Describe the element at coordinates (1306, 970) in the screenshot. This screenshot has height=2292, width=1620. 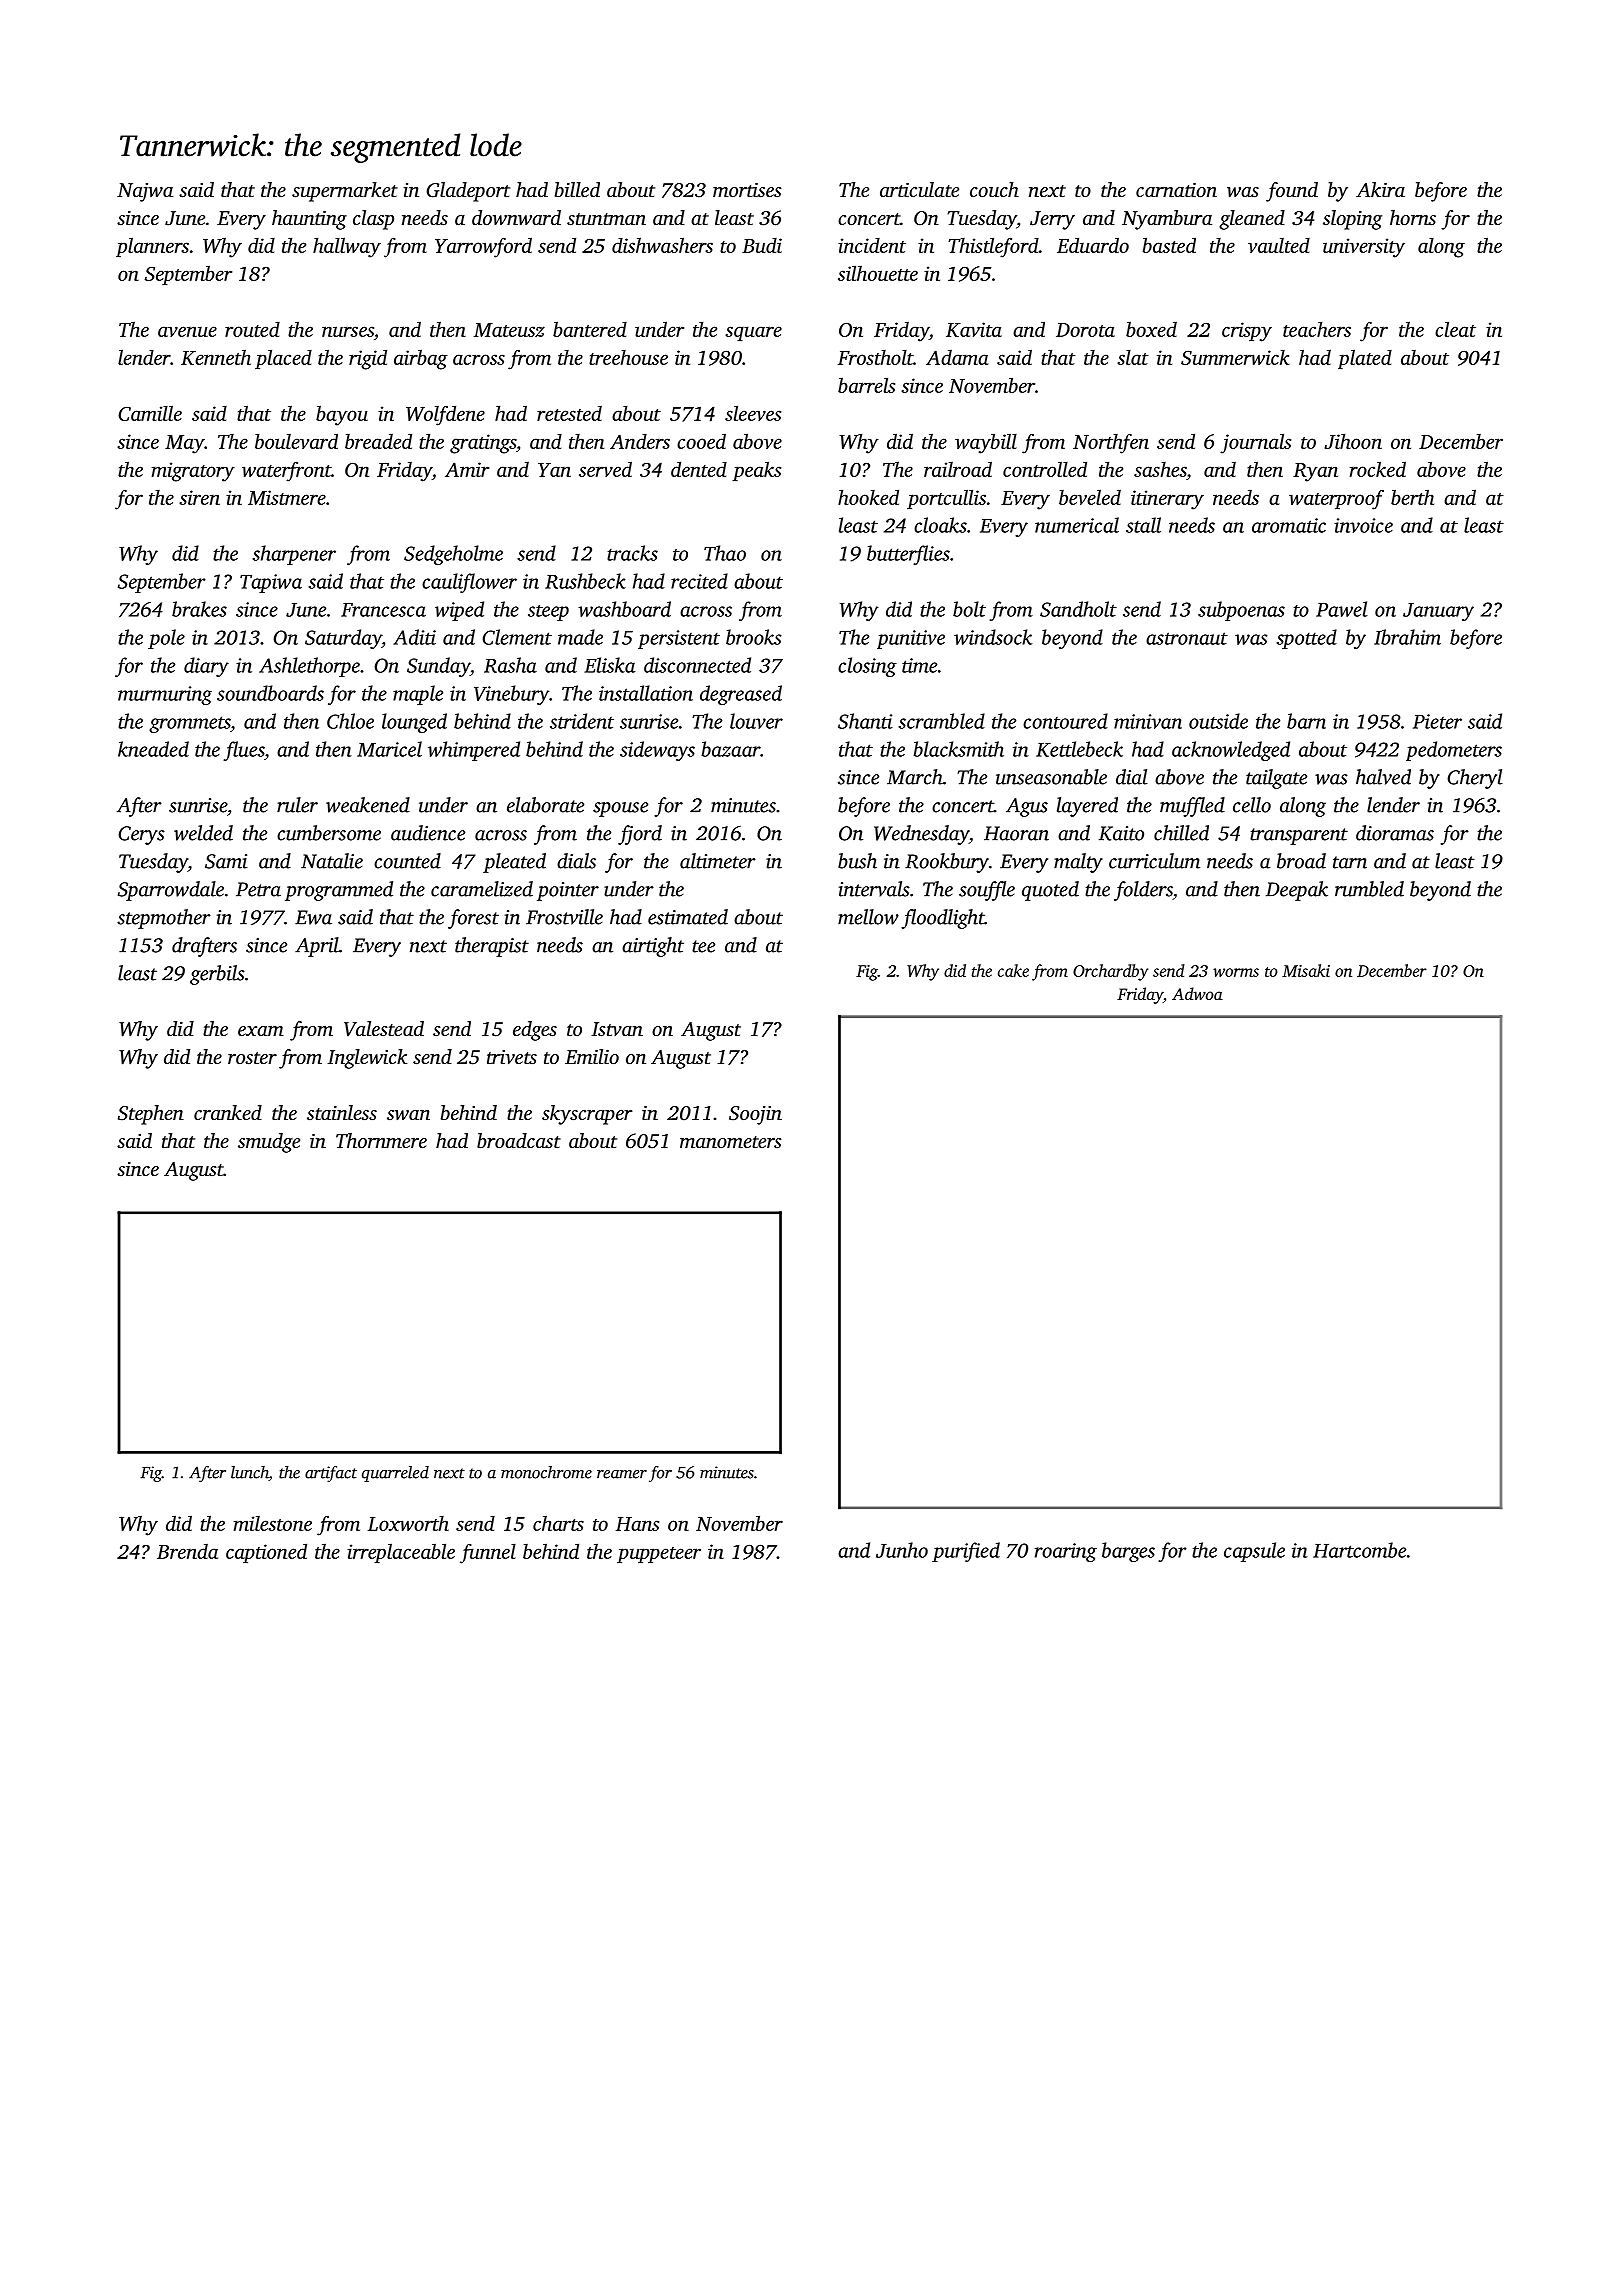
I see `Misaki` at that location.
